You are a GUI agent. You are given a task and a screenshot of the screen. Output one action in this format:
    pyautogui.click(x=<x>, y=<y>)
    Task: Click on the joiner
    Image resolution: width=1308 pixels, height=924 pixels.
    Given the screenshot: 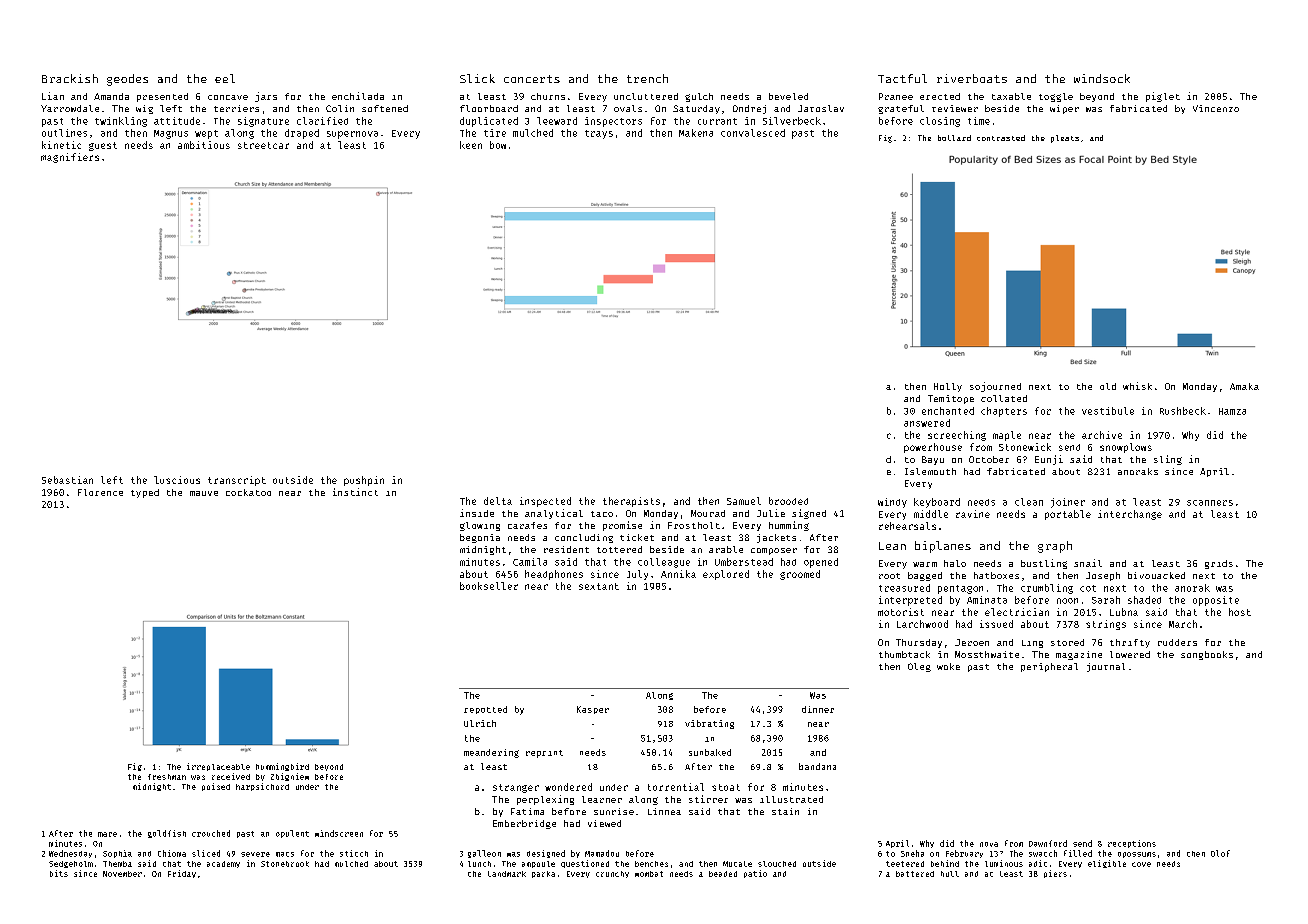 What is the action you would take?
    pyautogui.click(x=1068, y=503)
